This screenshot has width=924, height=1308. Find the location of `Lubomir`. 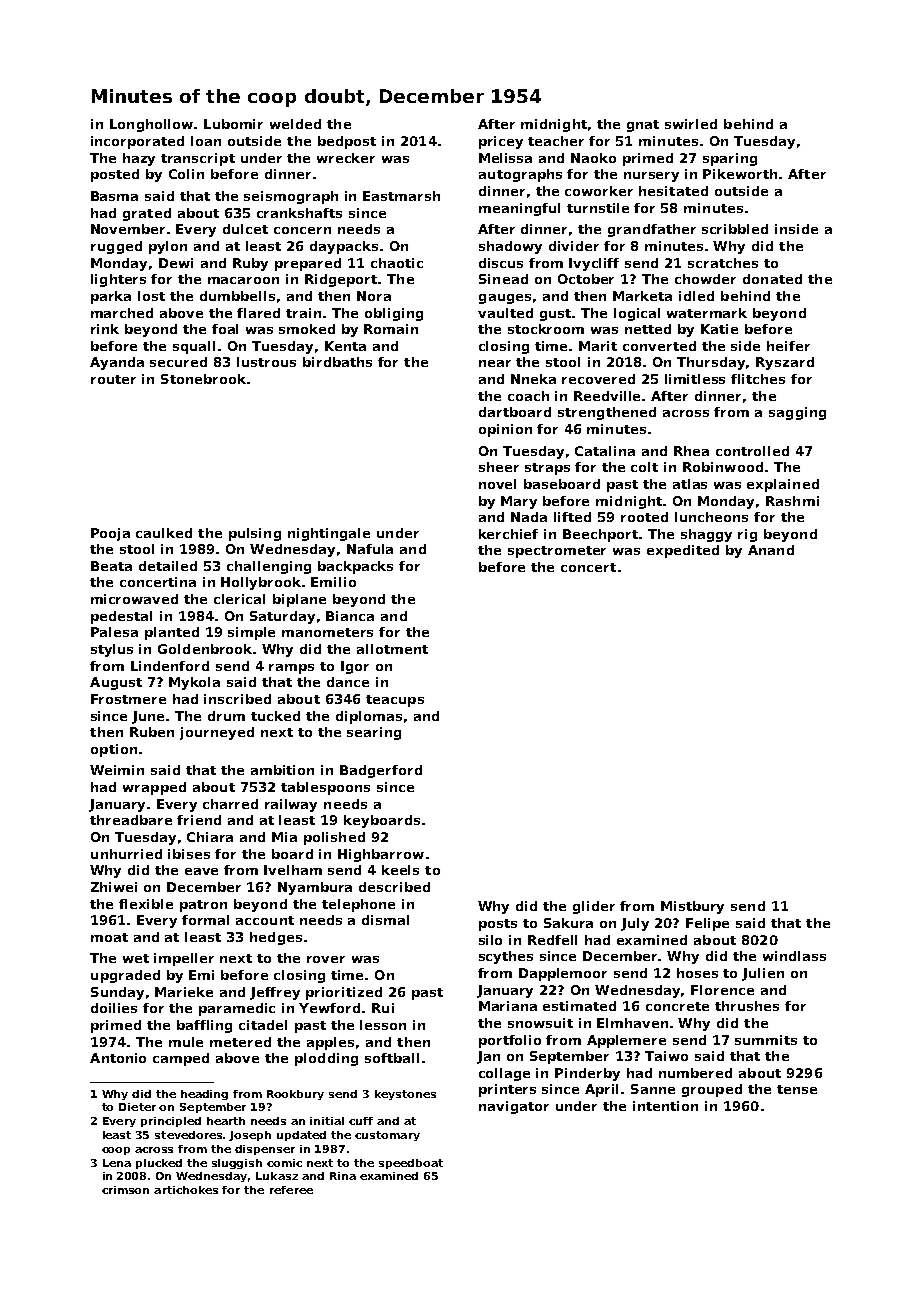

Lubomir is located at coordinates (233, 124).
